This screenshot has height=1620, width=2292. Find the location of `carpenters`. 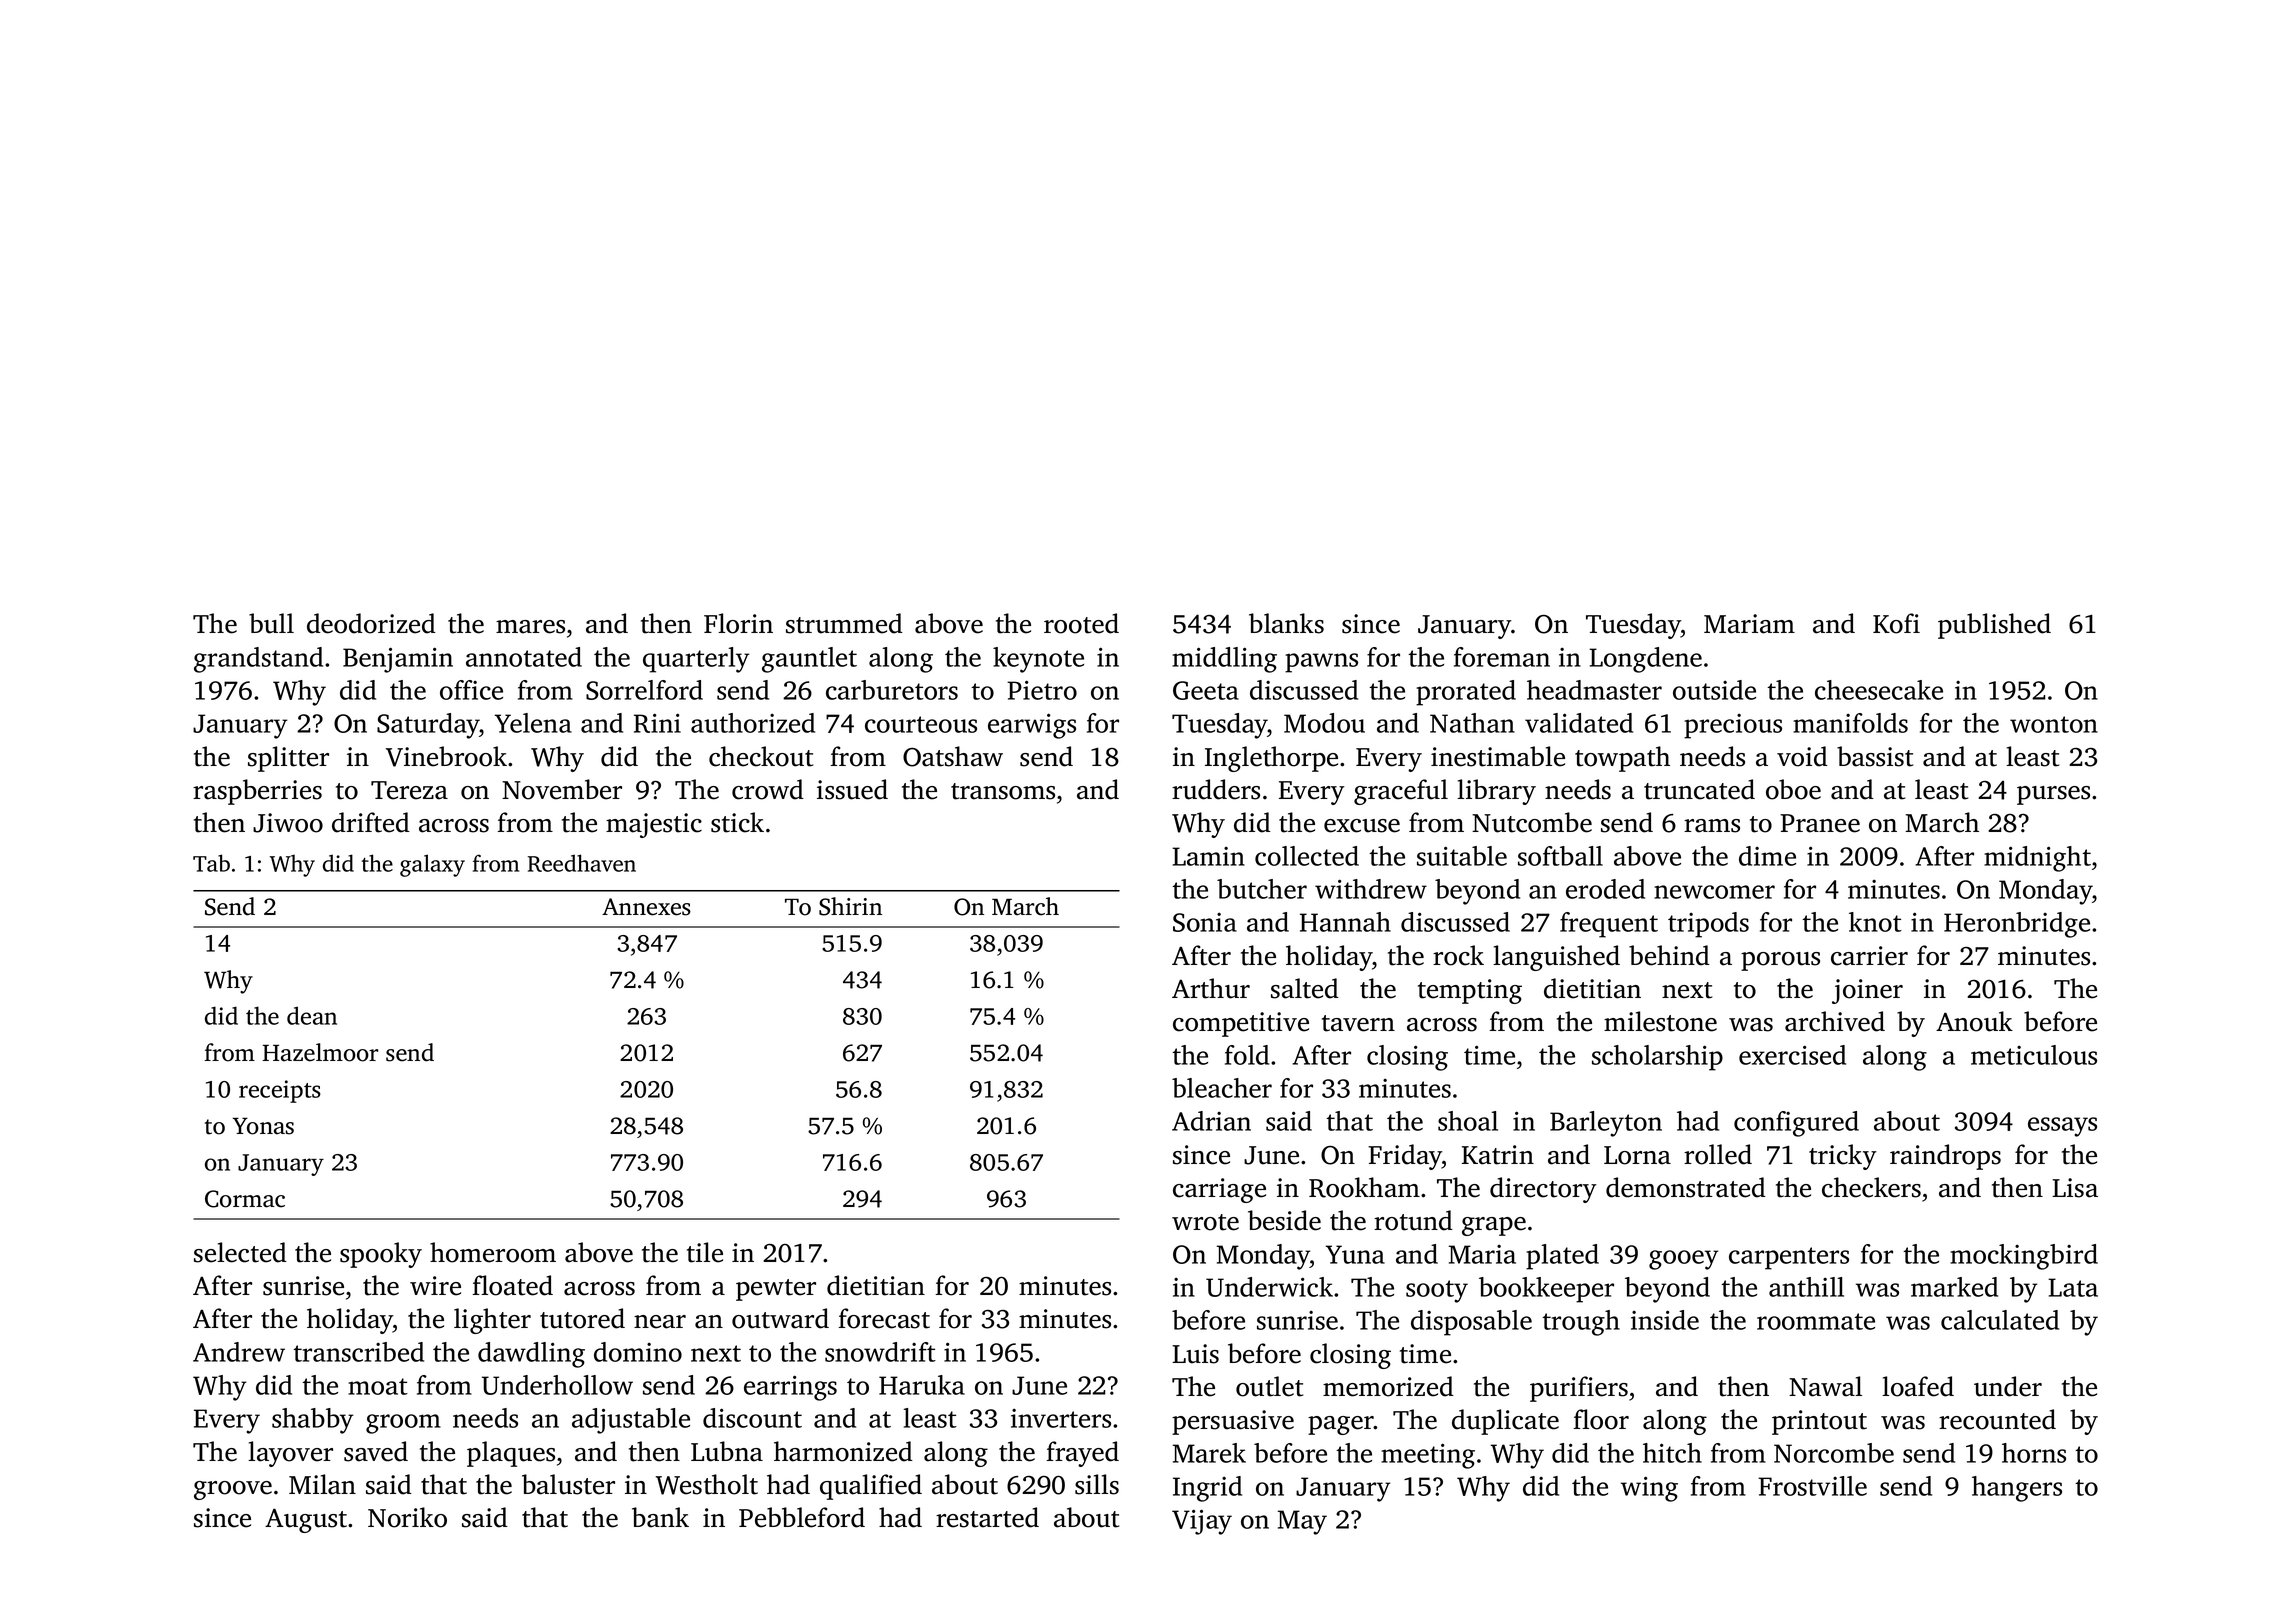

carpenters is located at coordinates (1789, 1258).
